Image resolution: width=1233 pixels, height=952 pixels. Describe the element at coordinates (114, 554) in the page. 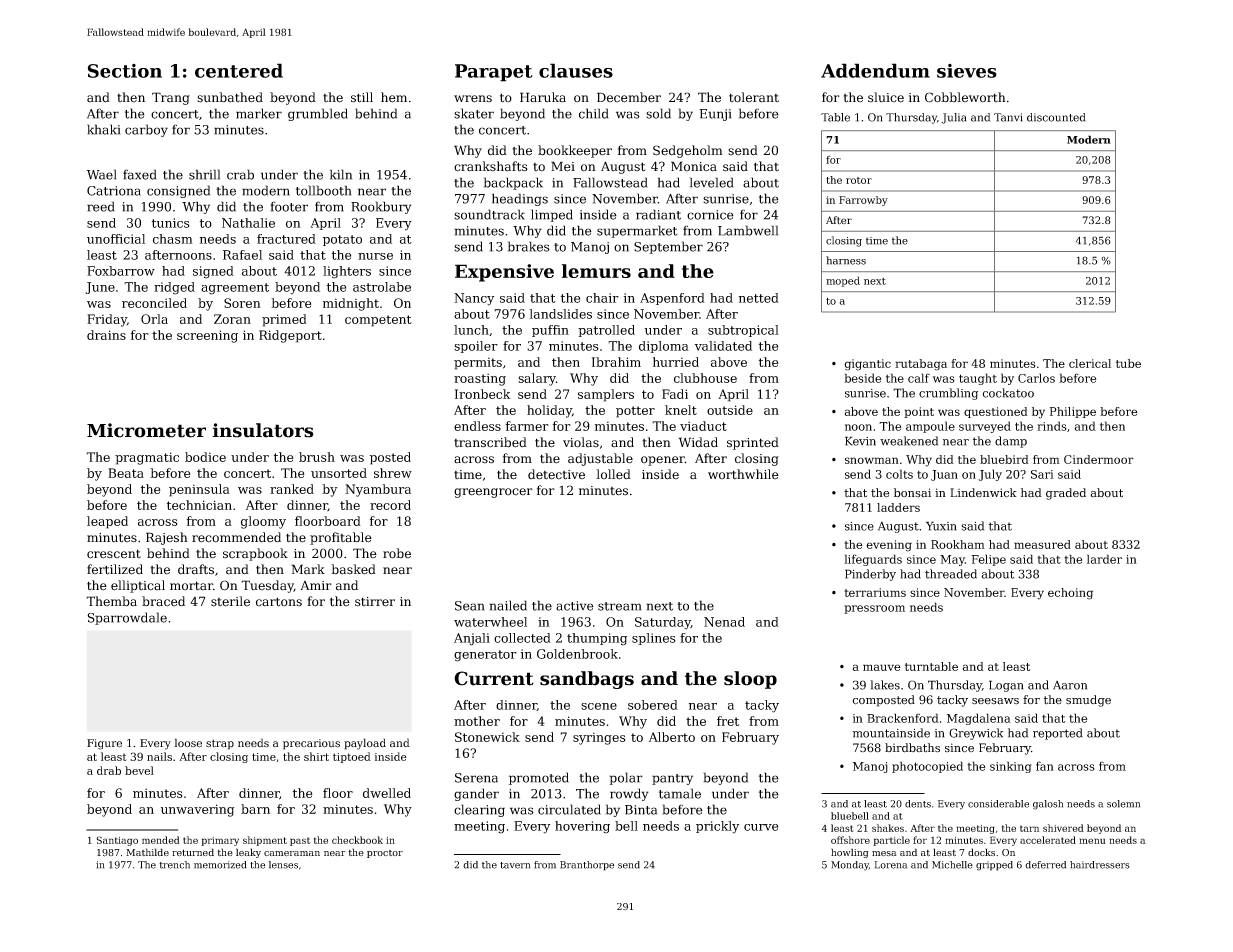

I see `crescent` at that location.
